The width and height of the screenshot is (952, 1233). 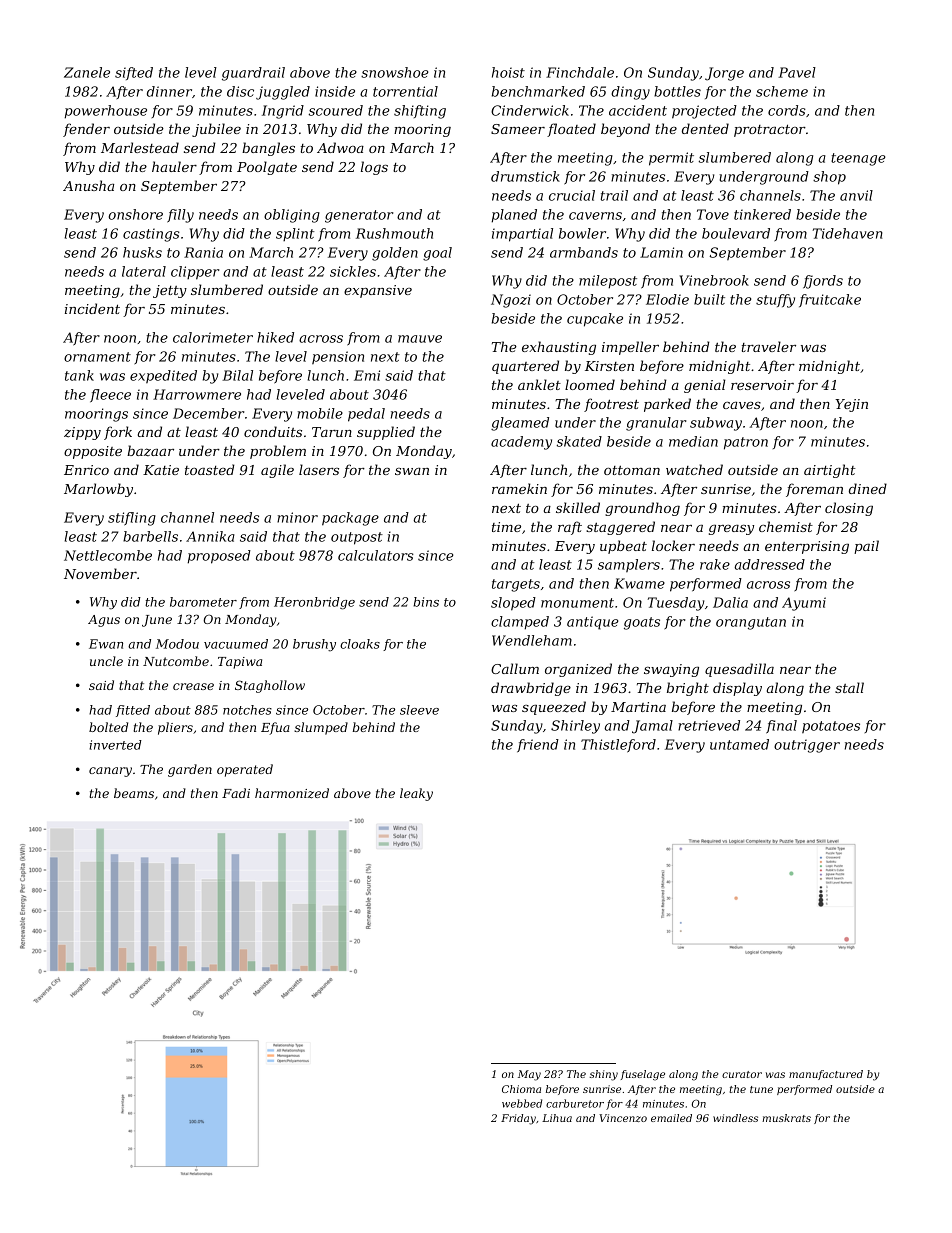 What do you see at coordinates (236, 793) in the screenshot?
I see `Fadi` at bounding box center [236, 793].
